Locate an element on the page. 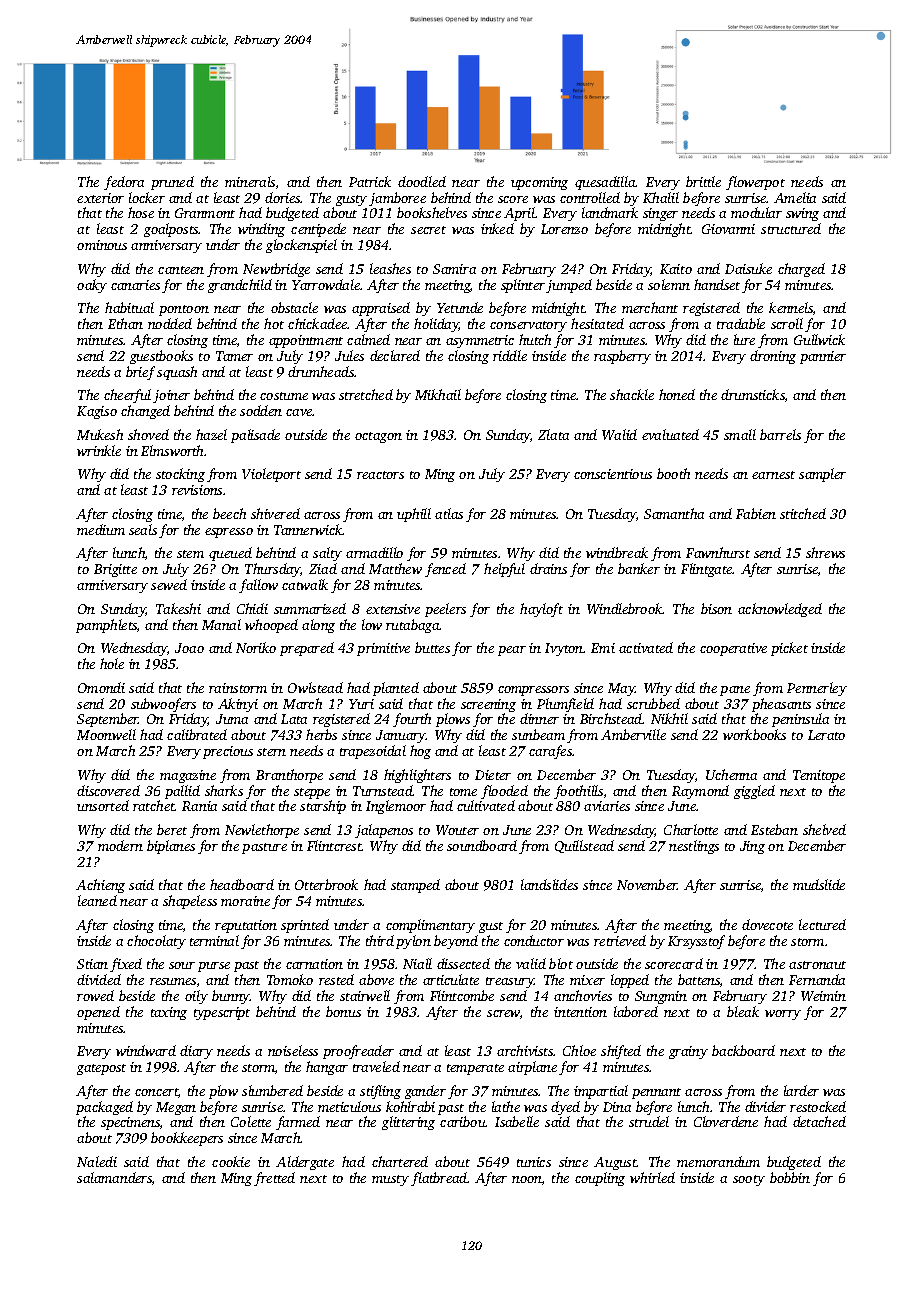  Juma is located at coordinates (232, 719).
